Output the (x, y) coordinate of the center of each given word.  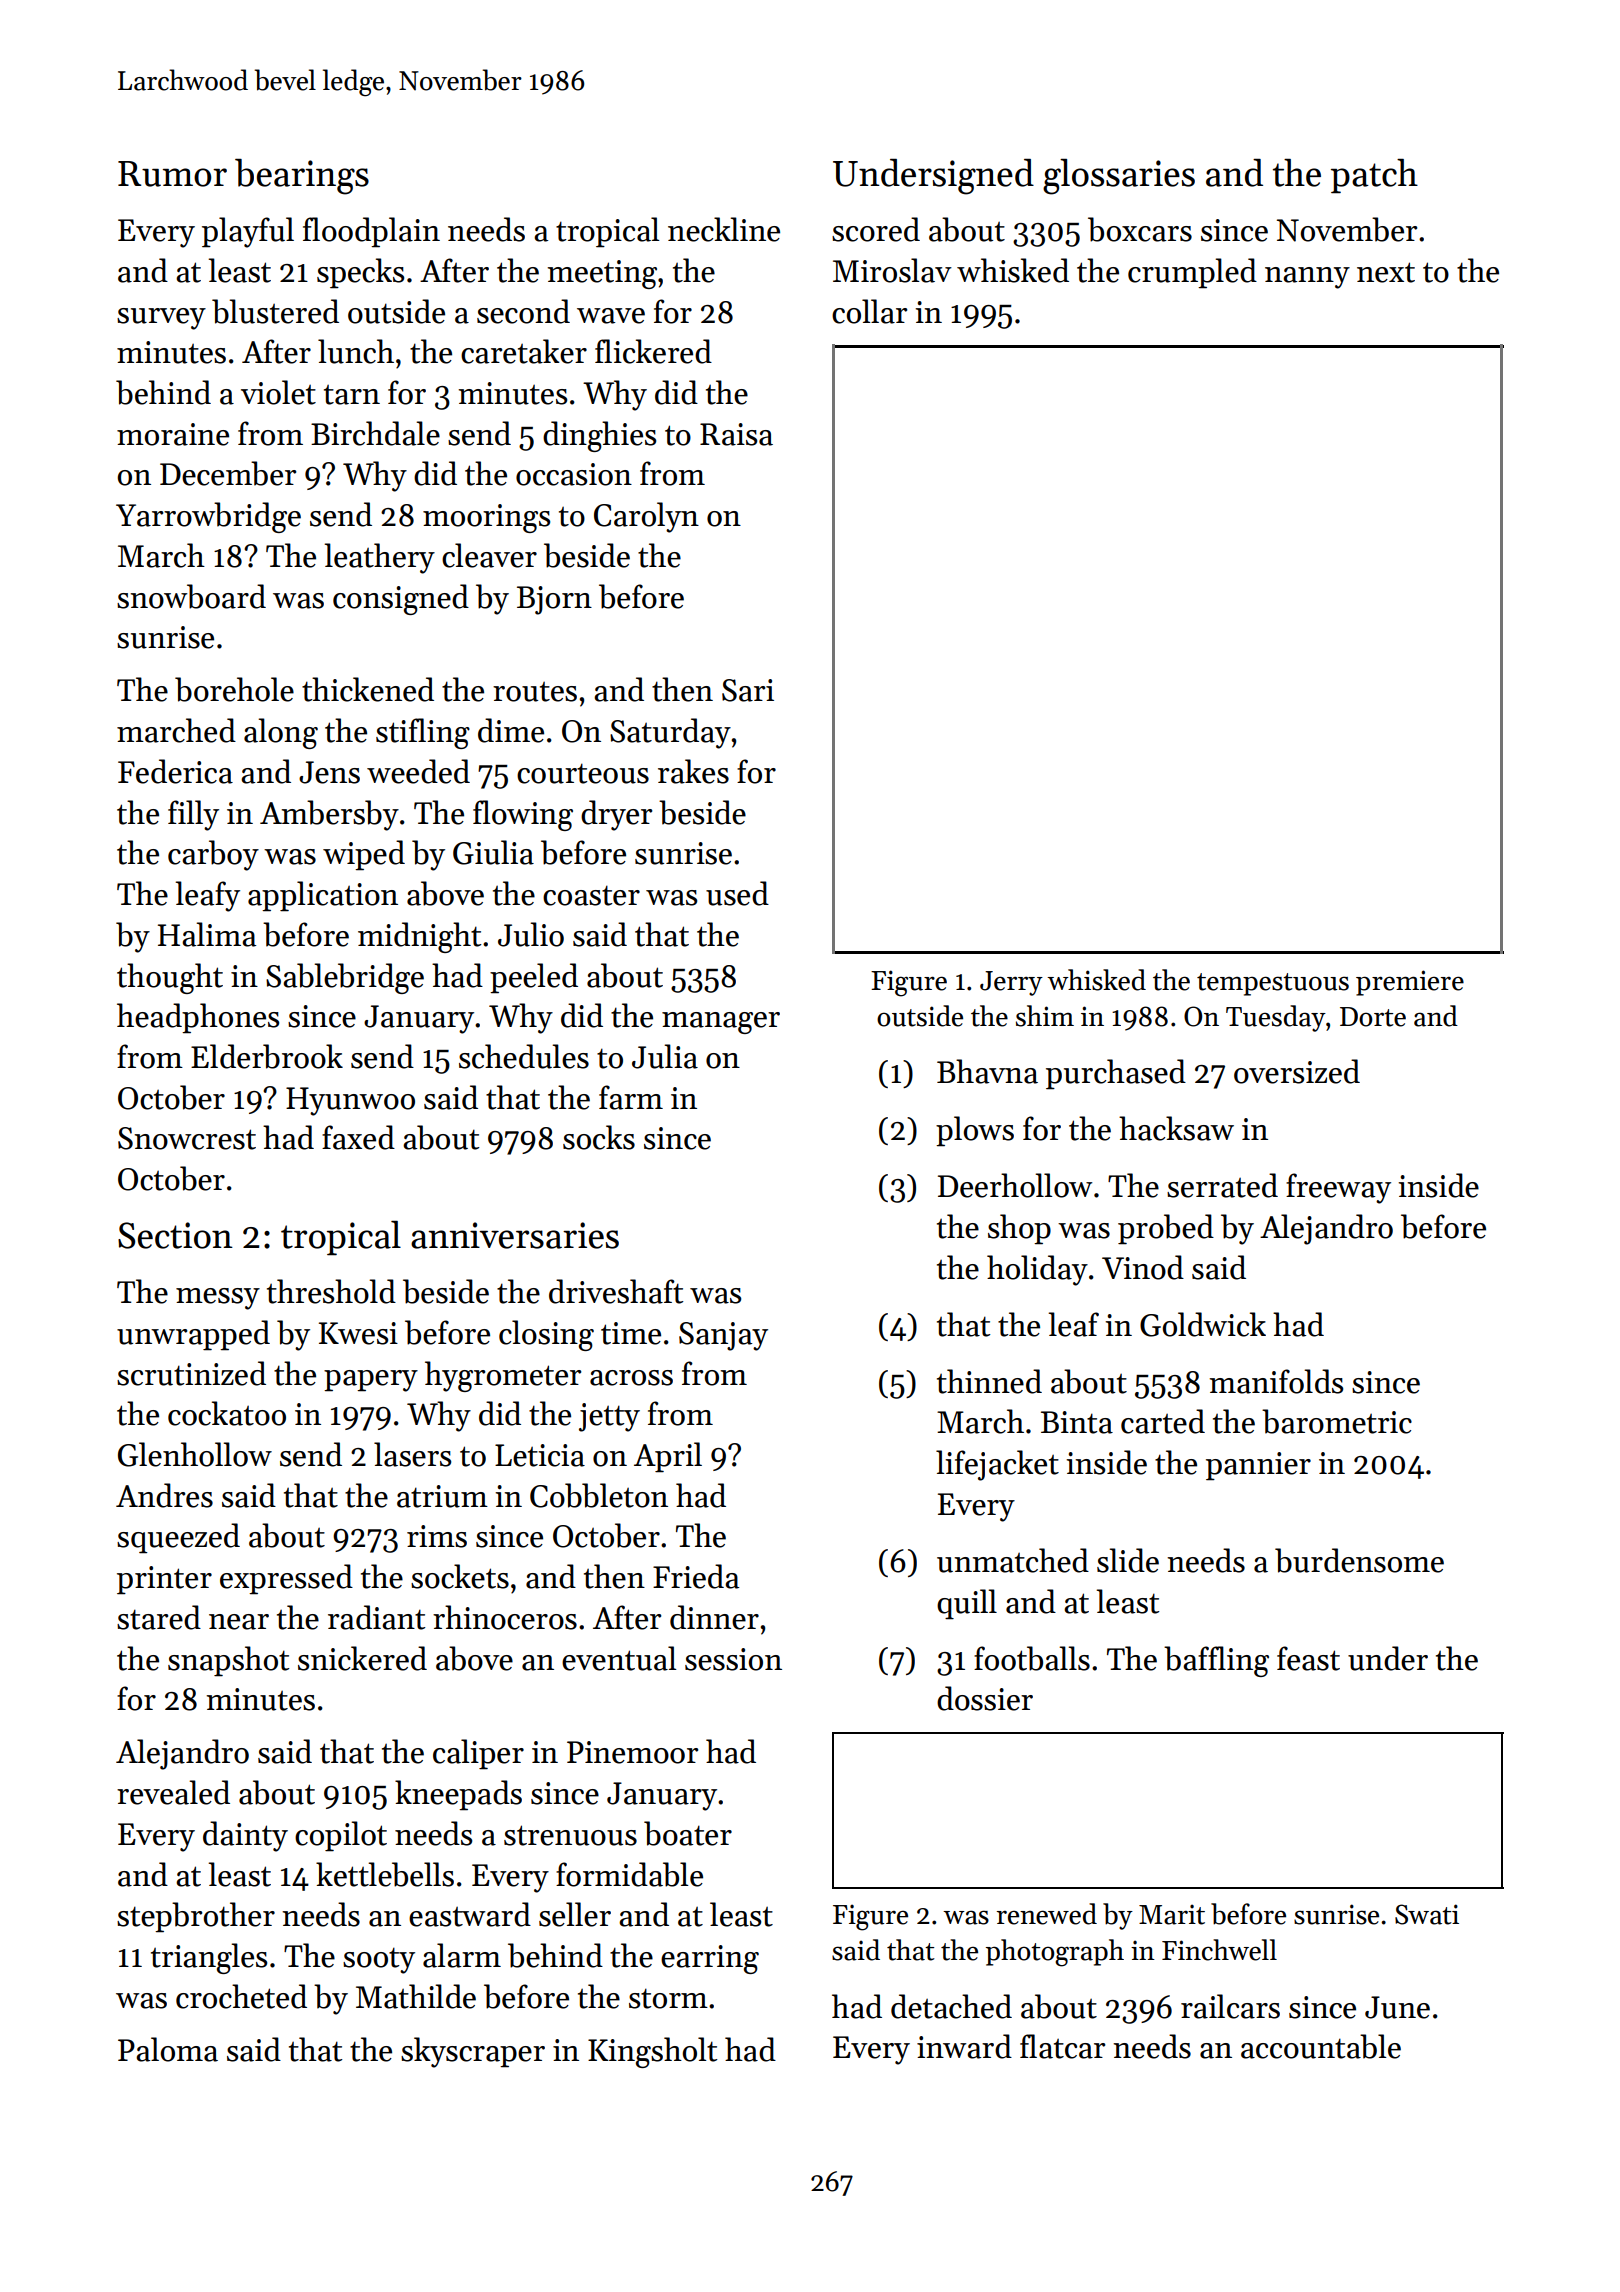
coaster (591, 895)
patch (1374, 176)
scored (876, 229)
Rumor (172, 174)
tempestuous (1273, 984)
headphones (198, 1018)
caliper (478, 1754)
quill (967, 1604)
